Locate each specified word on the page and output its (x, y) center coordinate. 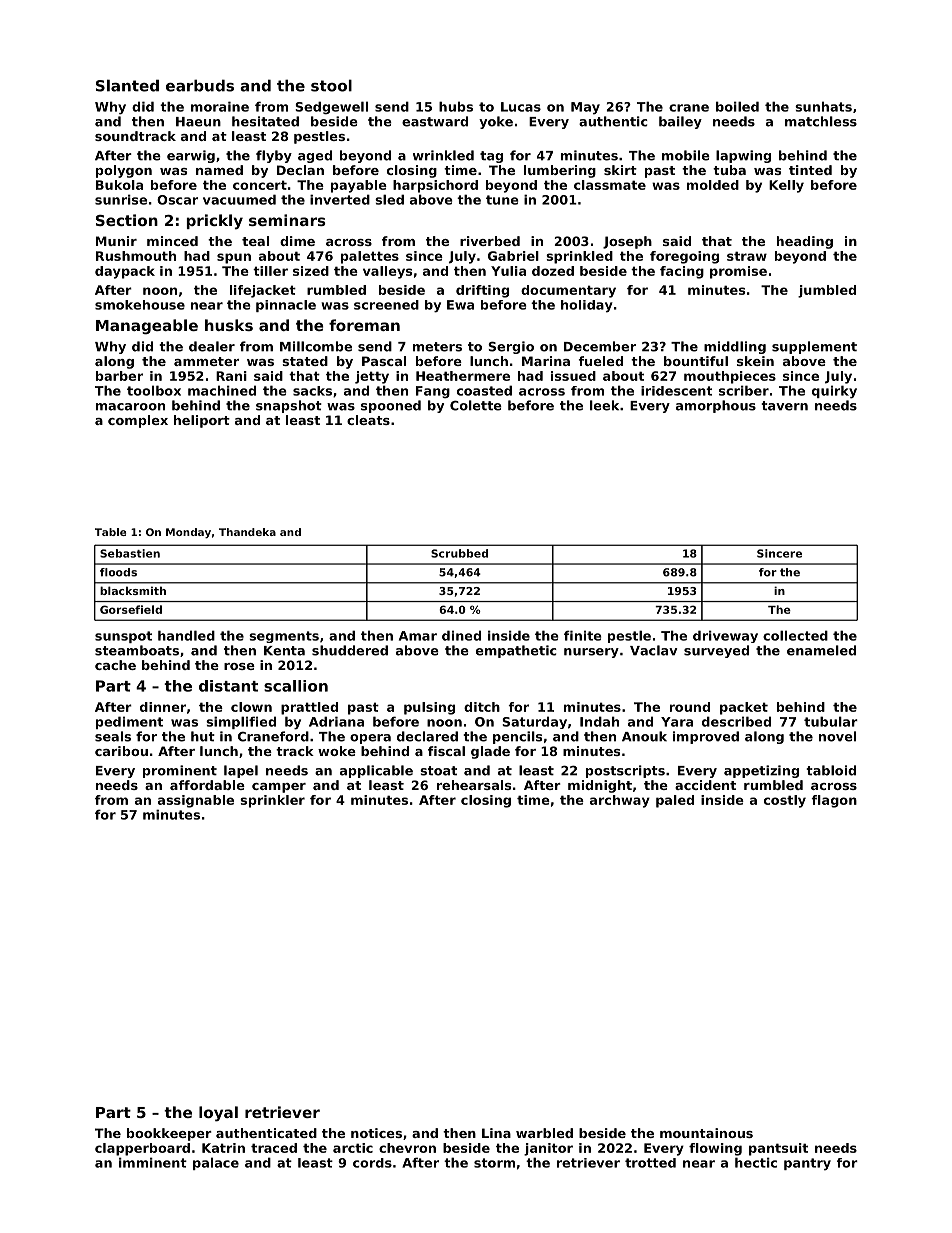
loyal (218, 1114)
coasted (484, 390)
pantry (807, 1164)
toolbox (154, 390)
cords (372, 1163)
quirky (834, 392)
